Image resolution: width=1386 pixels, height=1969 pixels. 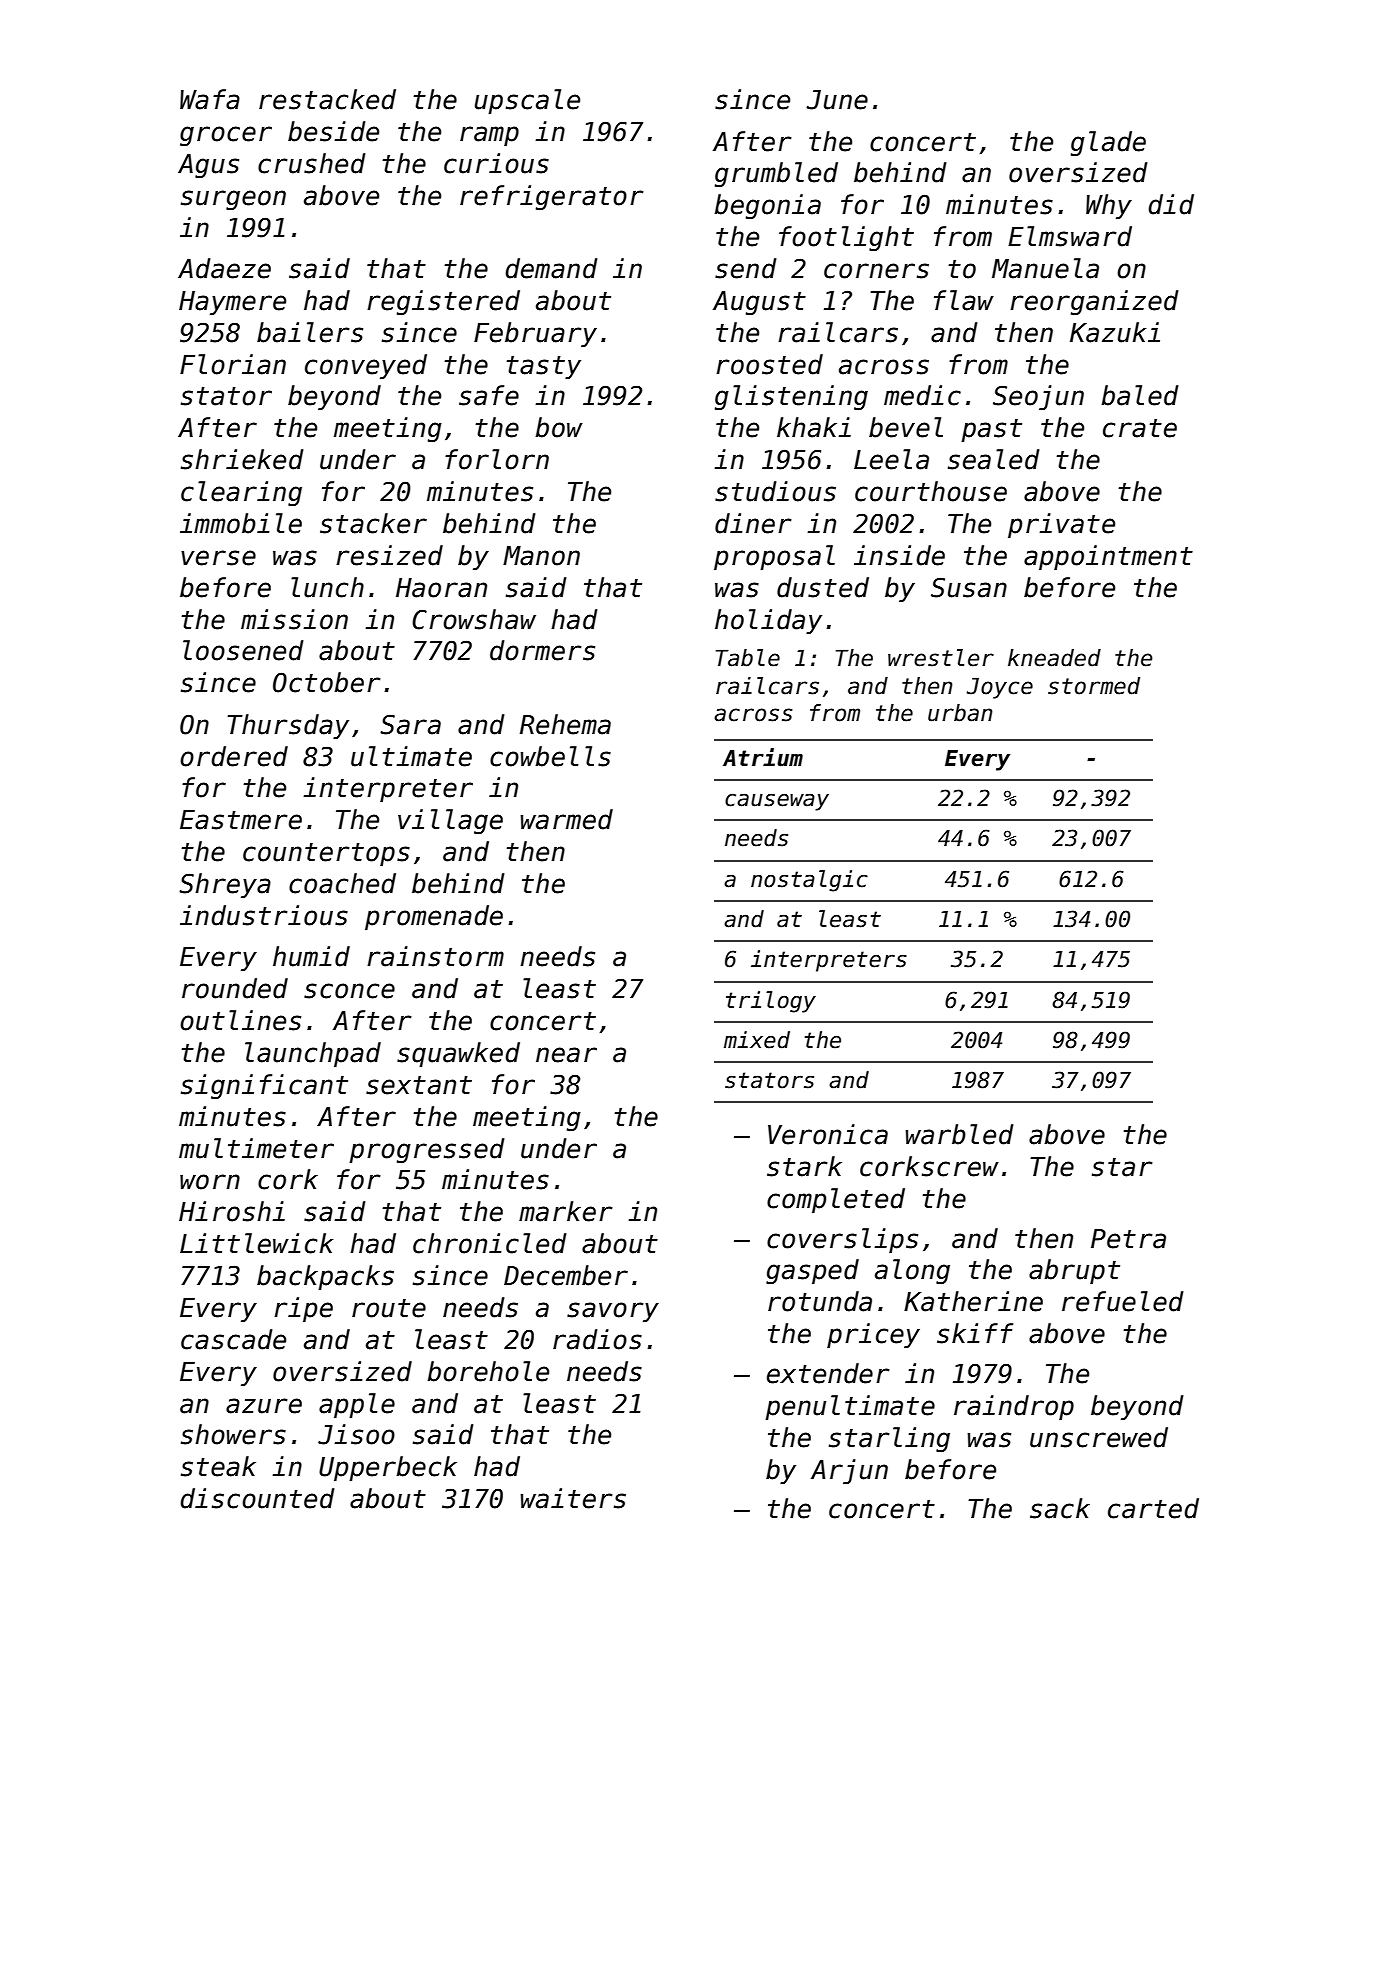 I want to click on footlight, so click(x=846, y=238).
